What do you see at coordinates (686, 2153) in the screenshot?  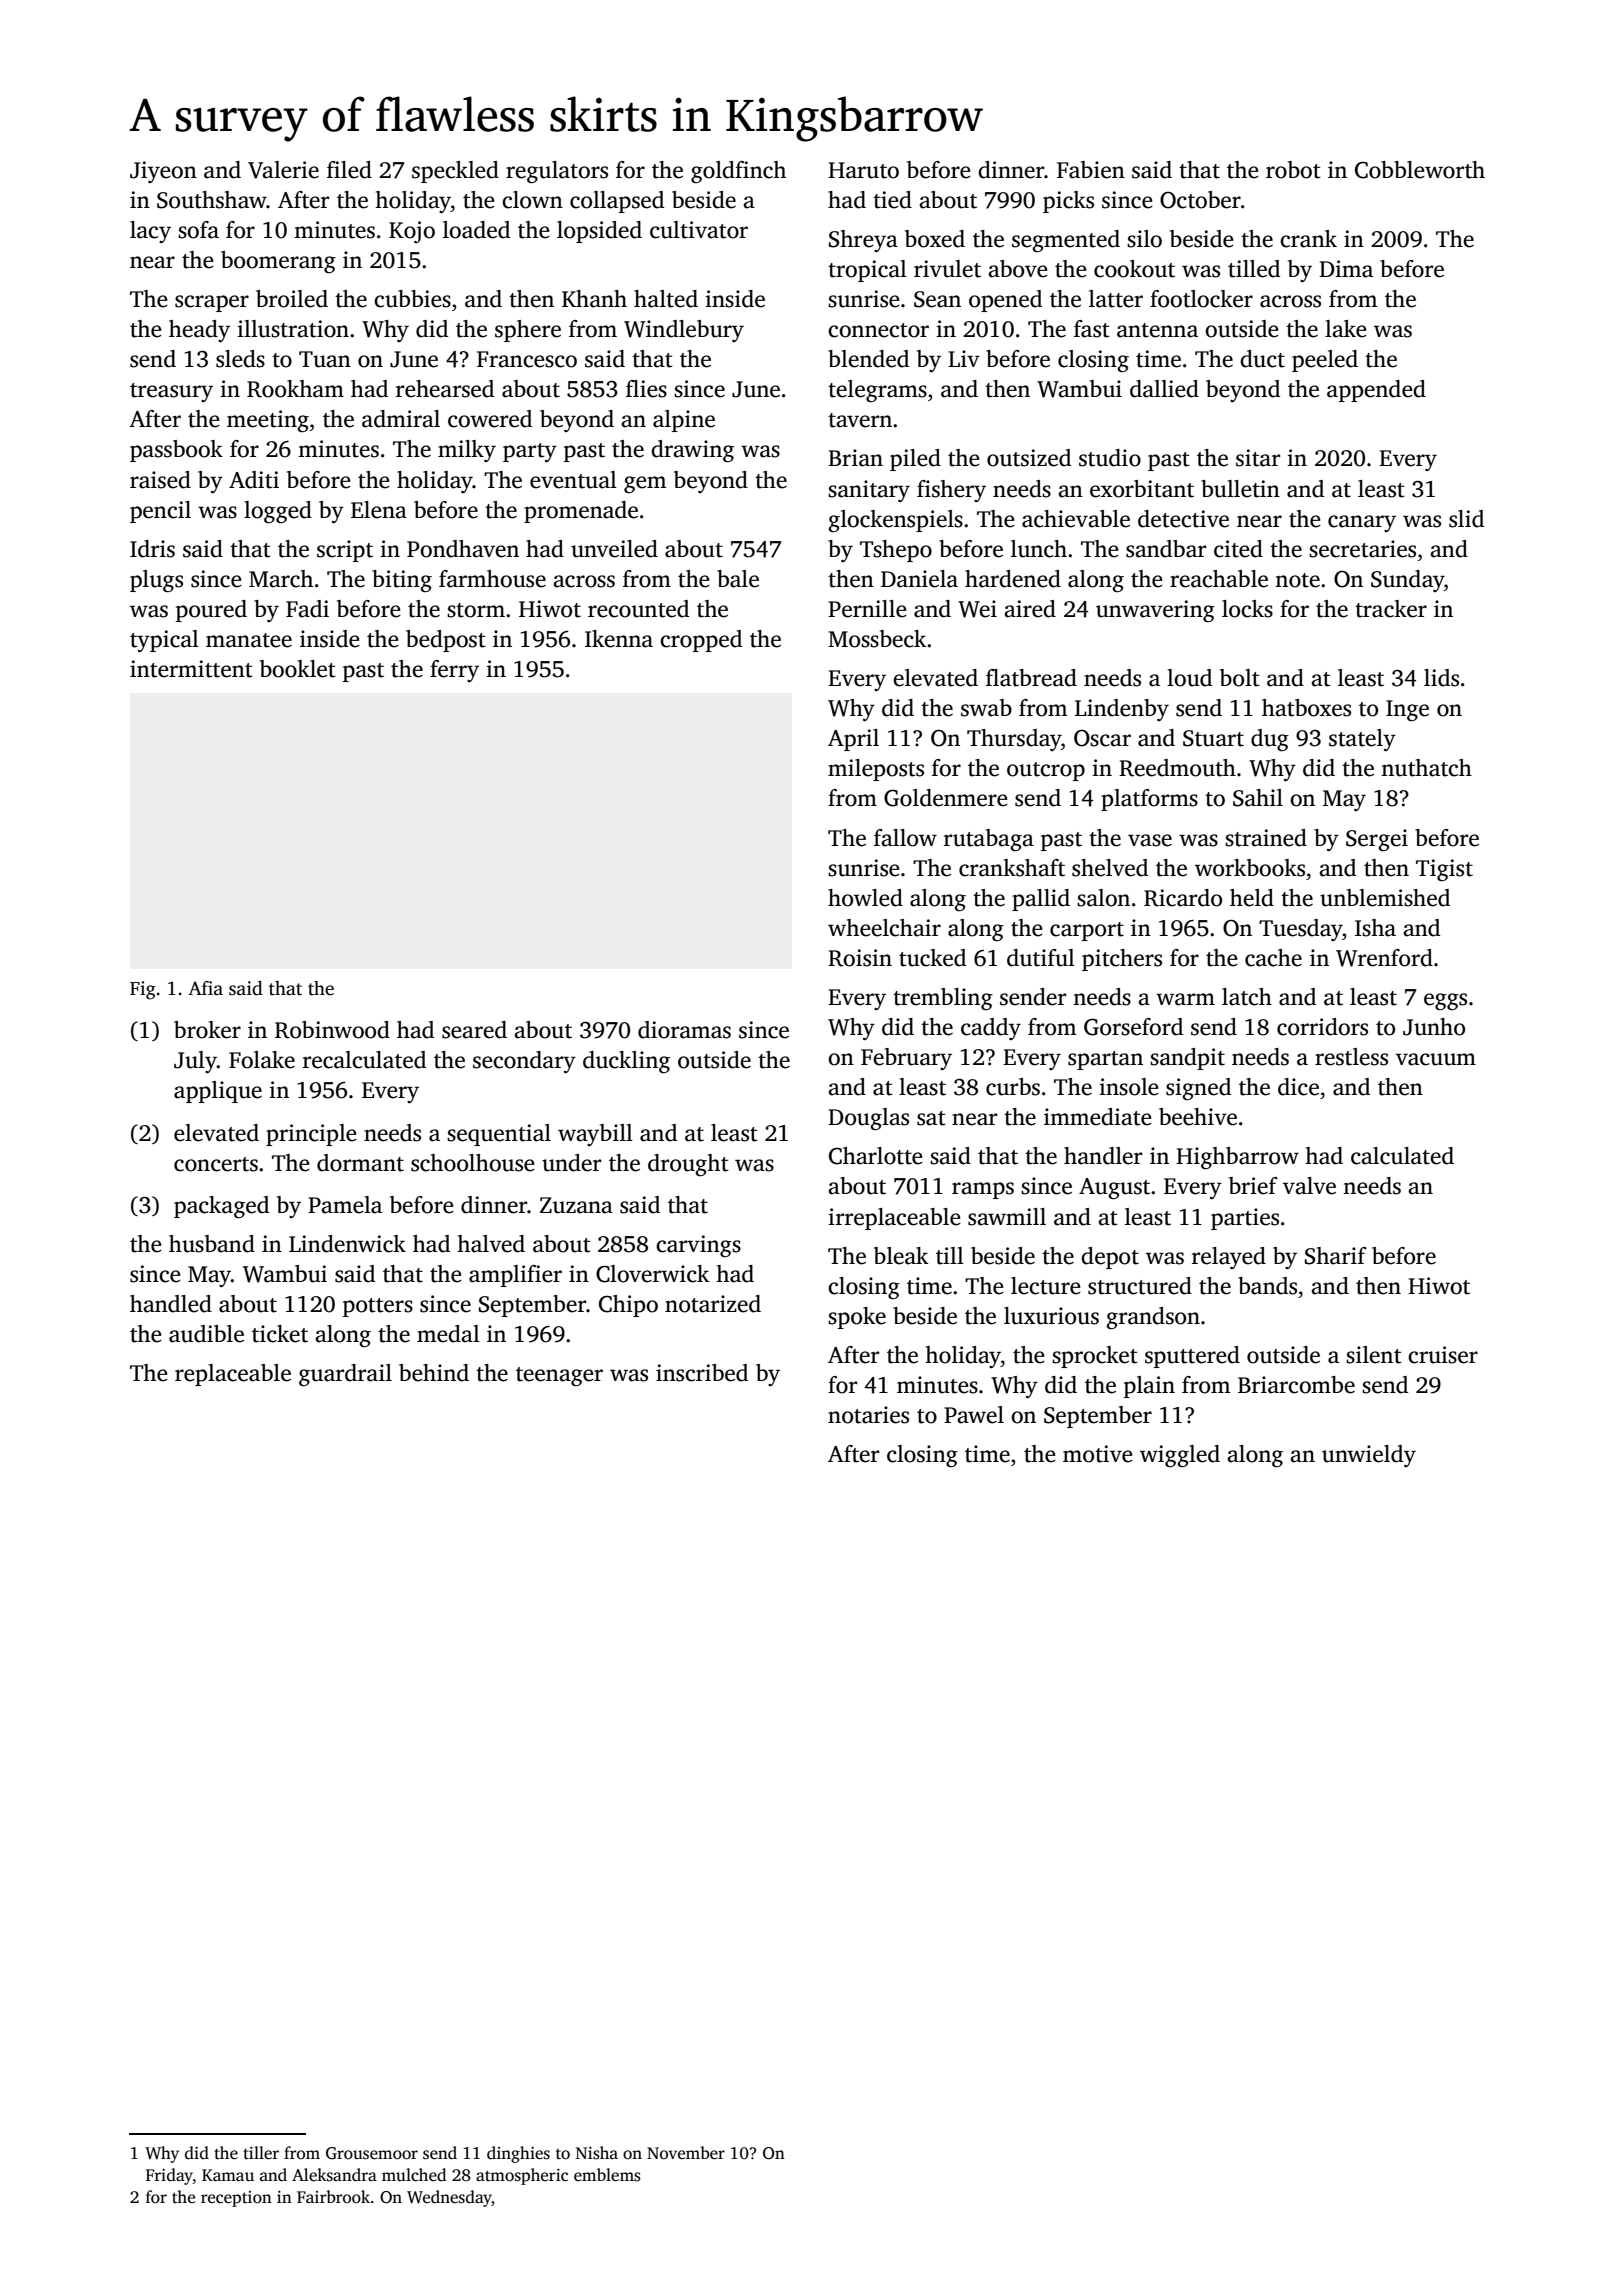 I see `November` at bounding box center [686, 2153].
